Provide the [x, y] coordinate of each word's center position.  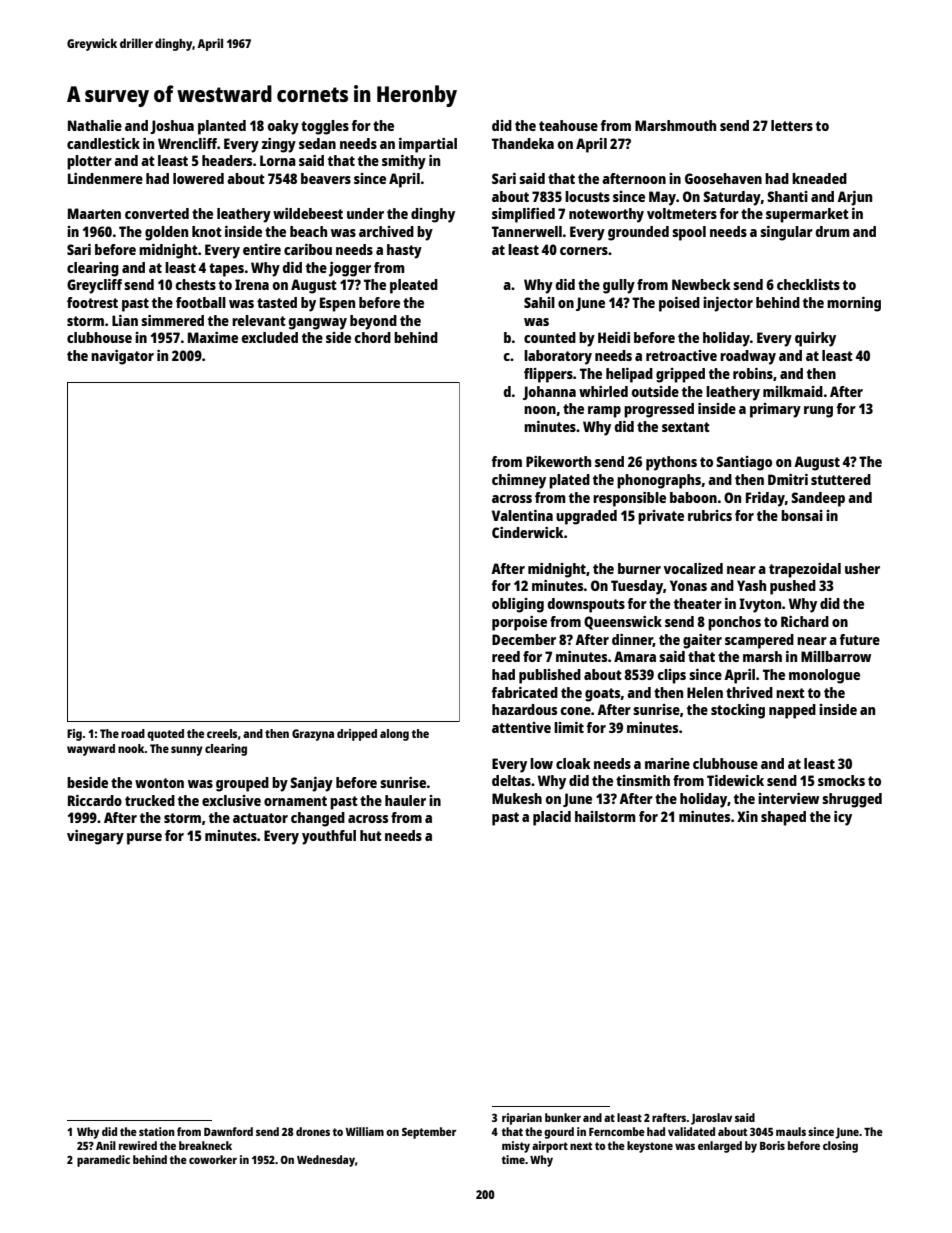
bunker [563, 1117]
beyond [373, 322]
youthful [329, 837]
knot [207, 231]
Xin [747, 816]
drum [833, 231]
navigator [122, 357]
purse [144, 839]
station [157, 1131]
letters [792, 125]
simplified [523, 215]
